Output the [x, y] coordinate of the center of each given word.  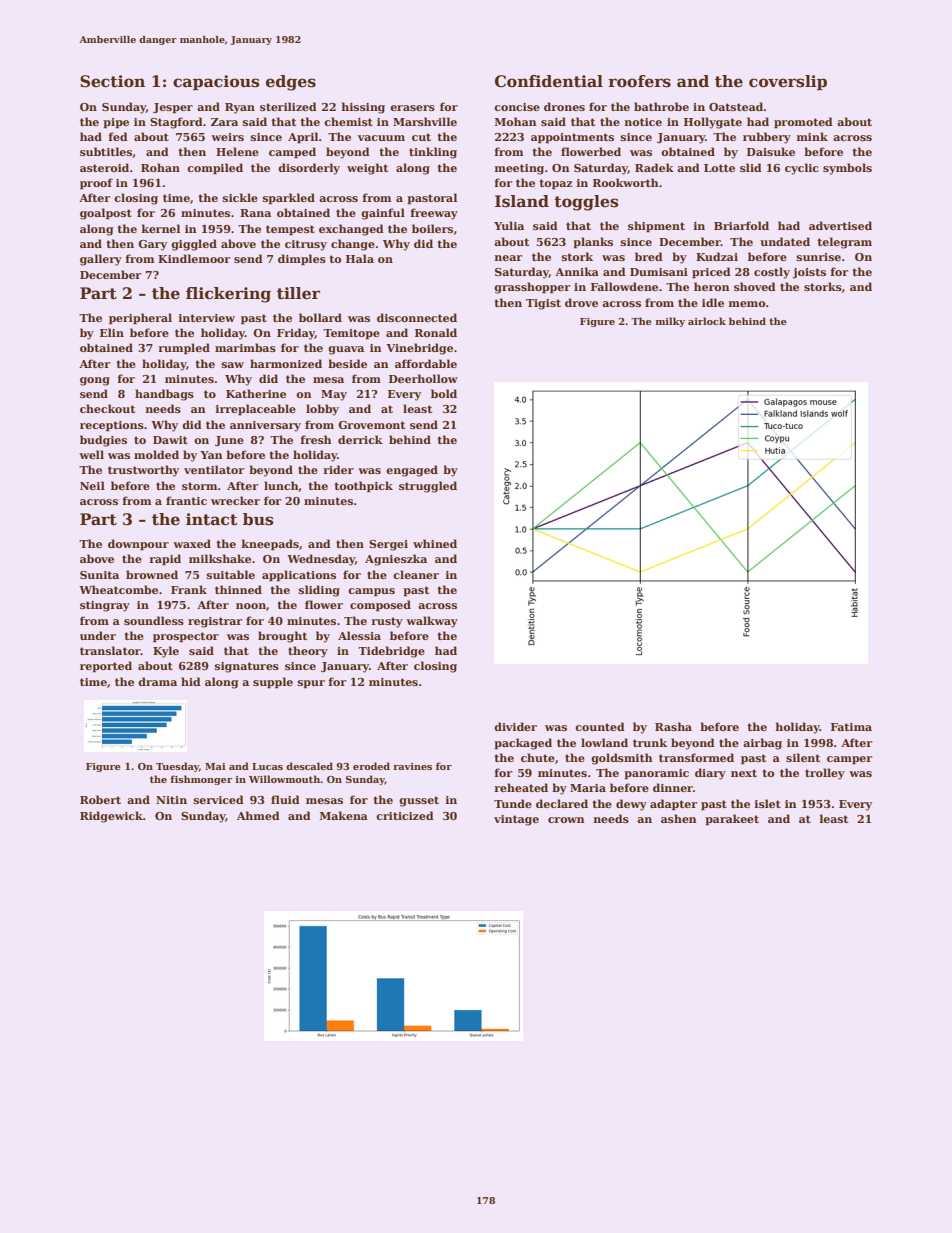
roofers [639, 81]
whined [435, 543]
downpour [138, 545]
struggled [428, 487]
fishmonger [201, 780]
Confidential [549, 81]
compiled [215, 169]
